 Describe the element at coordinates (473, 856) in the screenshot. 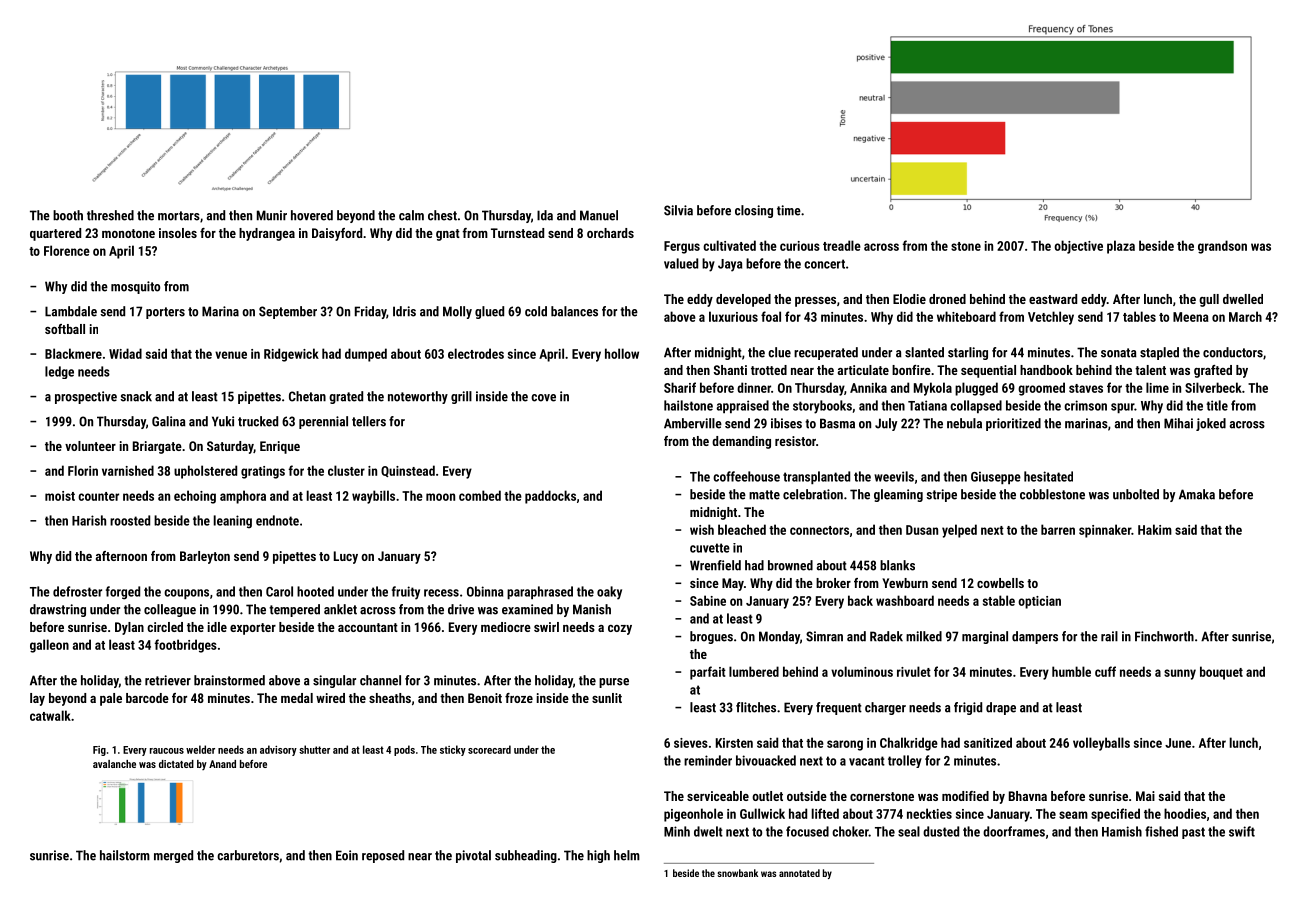

I see `pivotal` at that location.
